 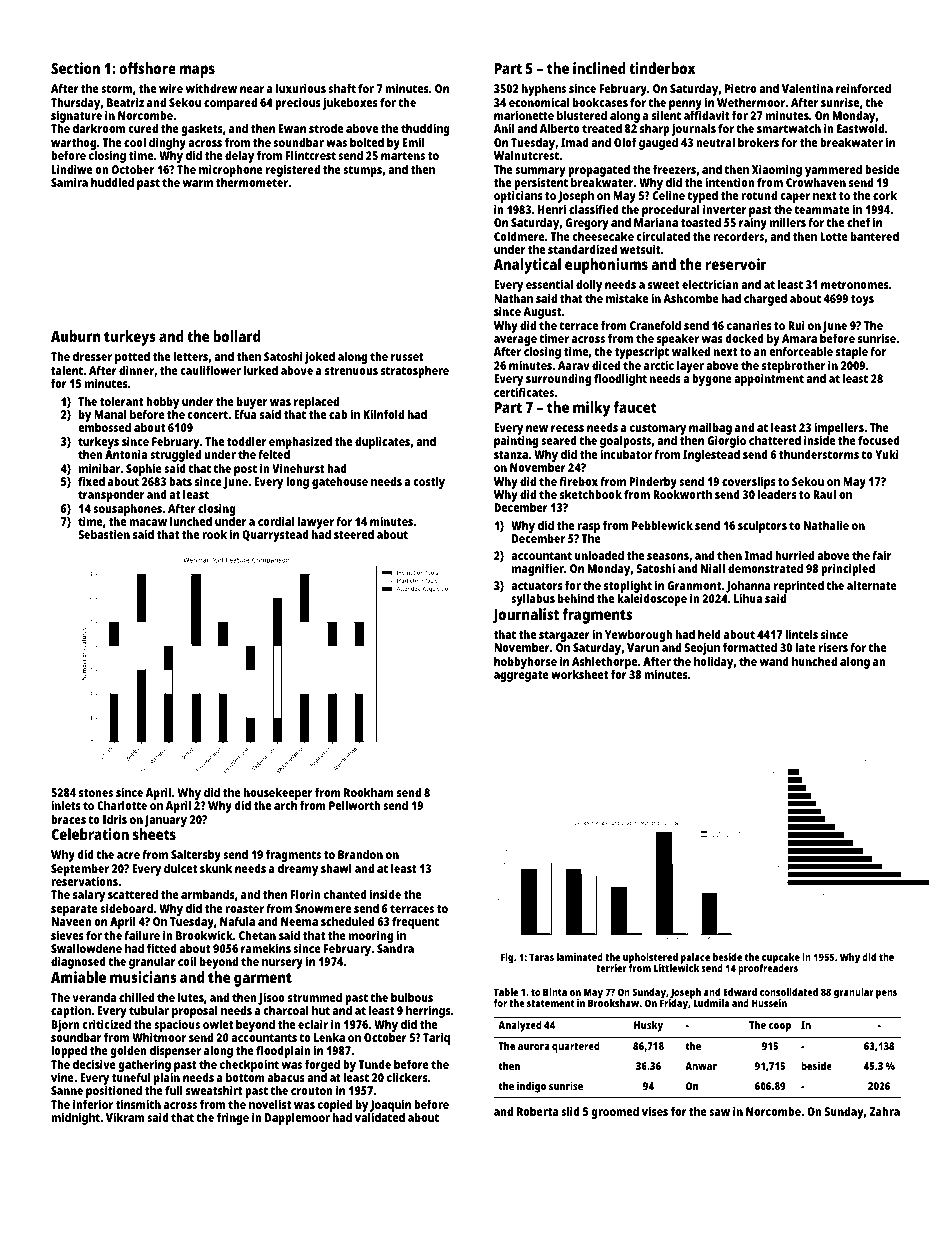 I want to click on holiday, so click(x=713, y=662).
